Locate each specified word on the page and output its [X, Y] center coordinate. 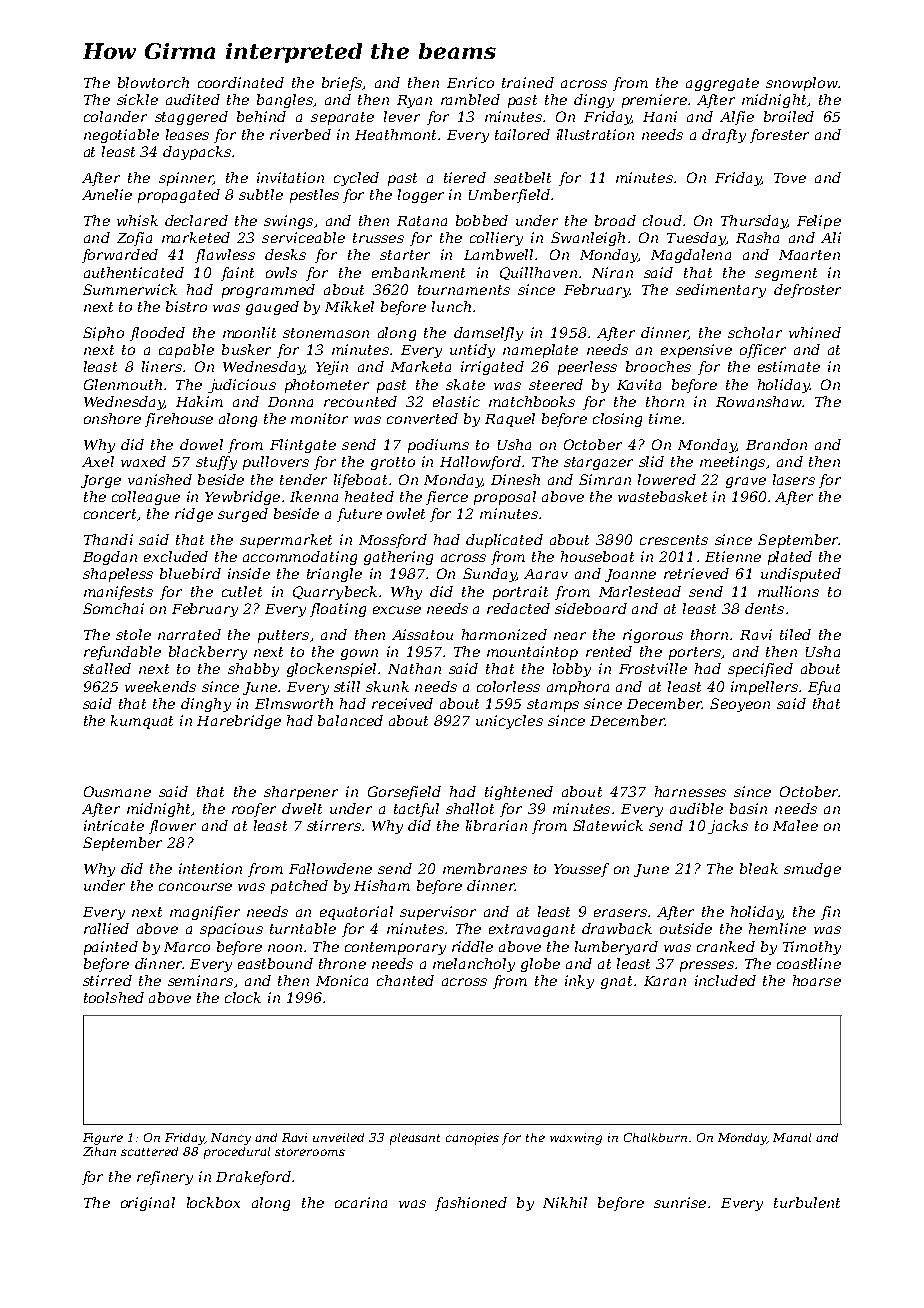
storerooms [310, 1152]
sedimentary [721, 291]
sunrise [680, 1202]
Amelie [107, 194]
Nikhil [565, 1202]
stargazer [598, 463]
